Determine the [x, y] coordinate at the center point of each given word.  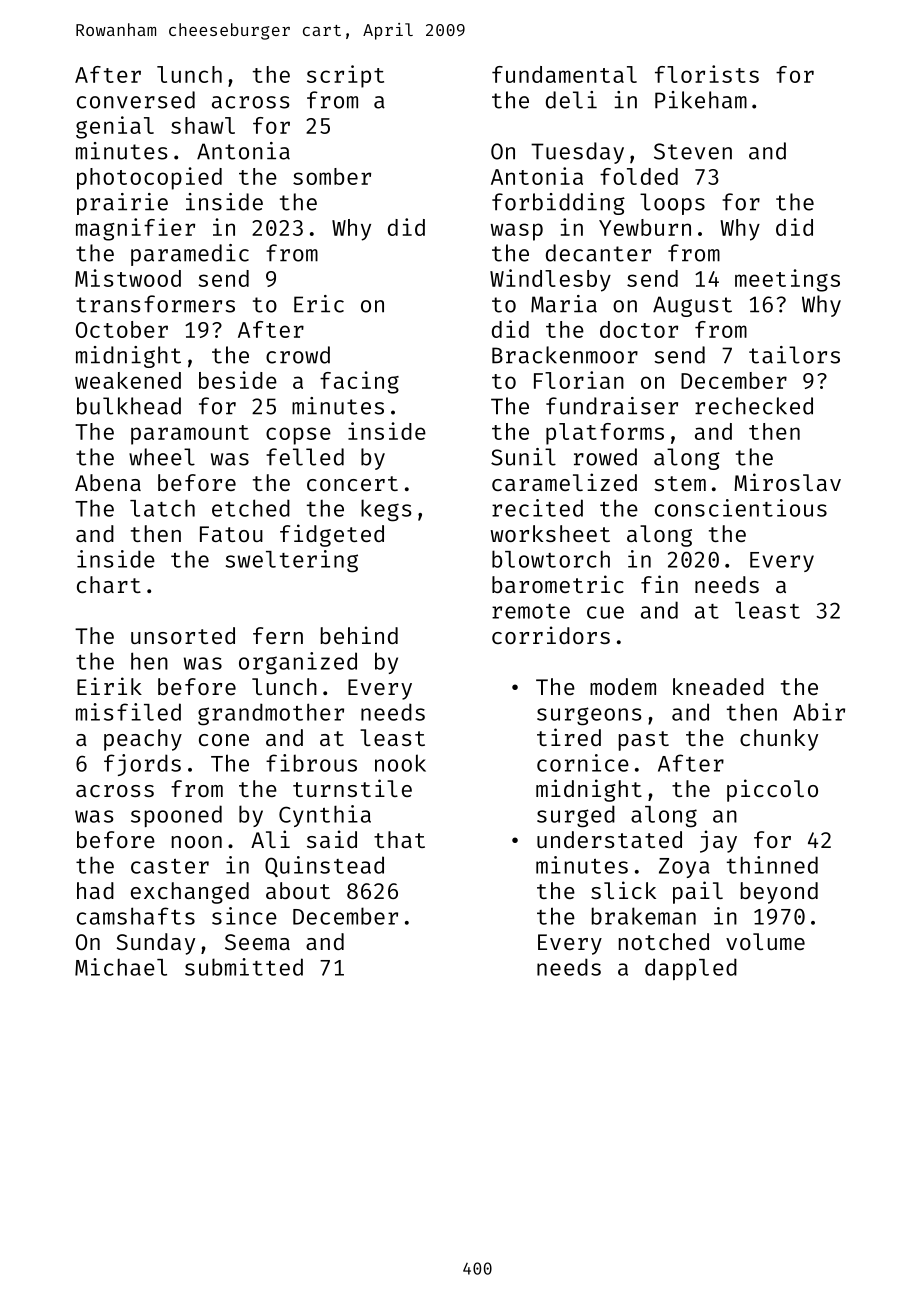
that [399, 839]
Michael [121, 967]
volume [765, 941]
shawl [203, 125]
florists [707, 74]
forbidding [558, 204]
